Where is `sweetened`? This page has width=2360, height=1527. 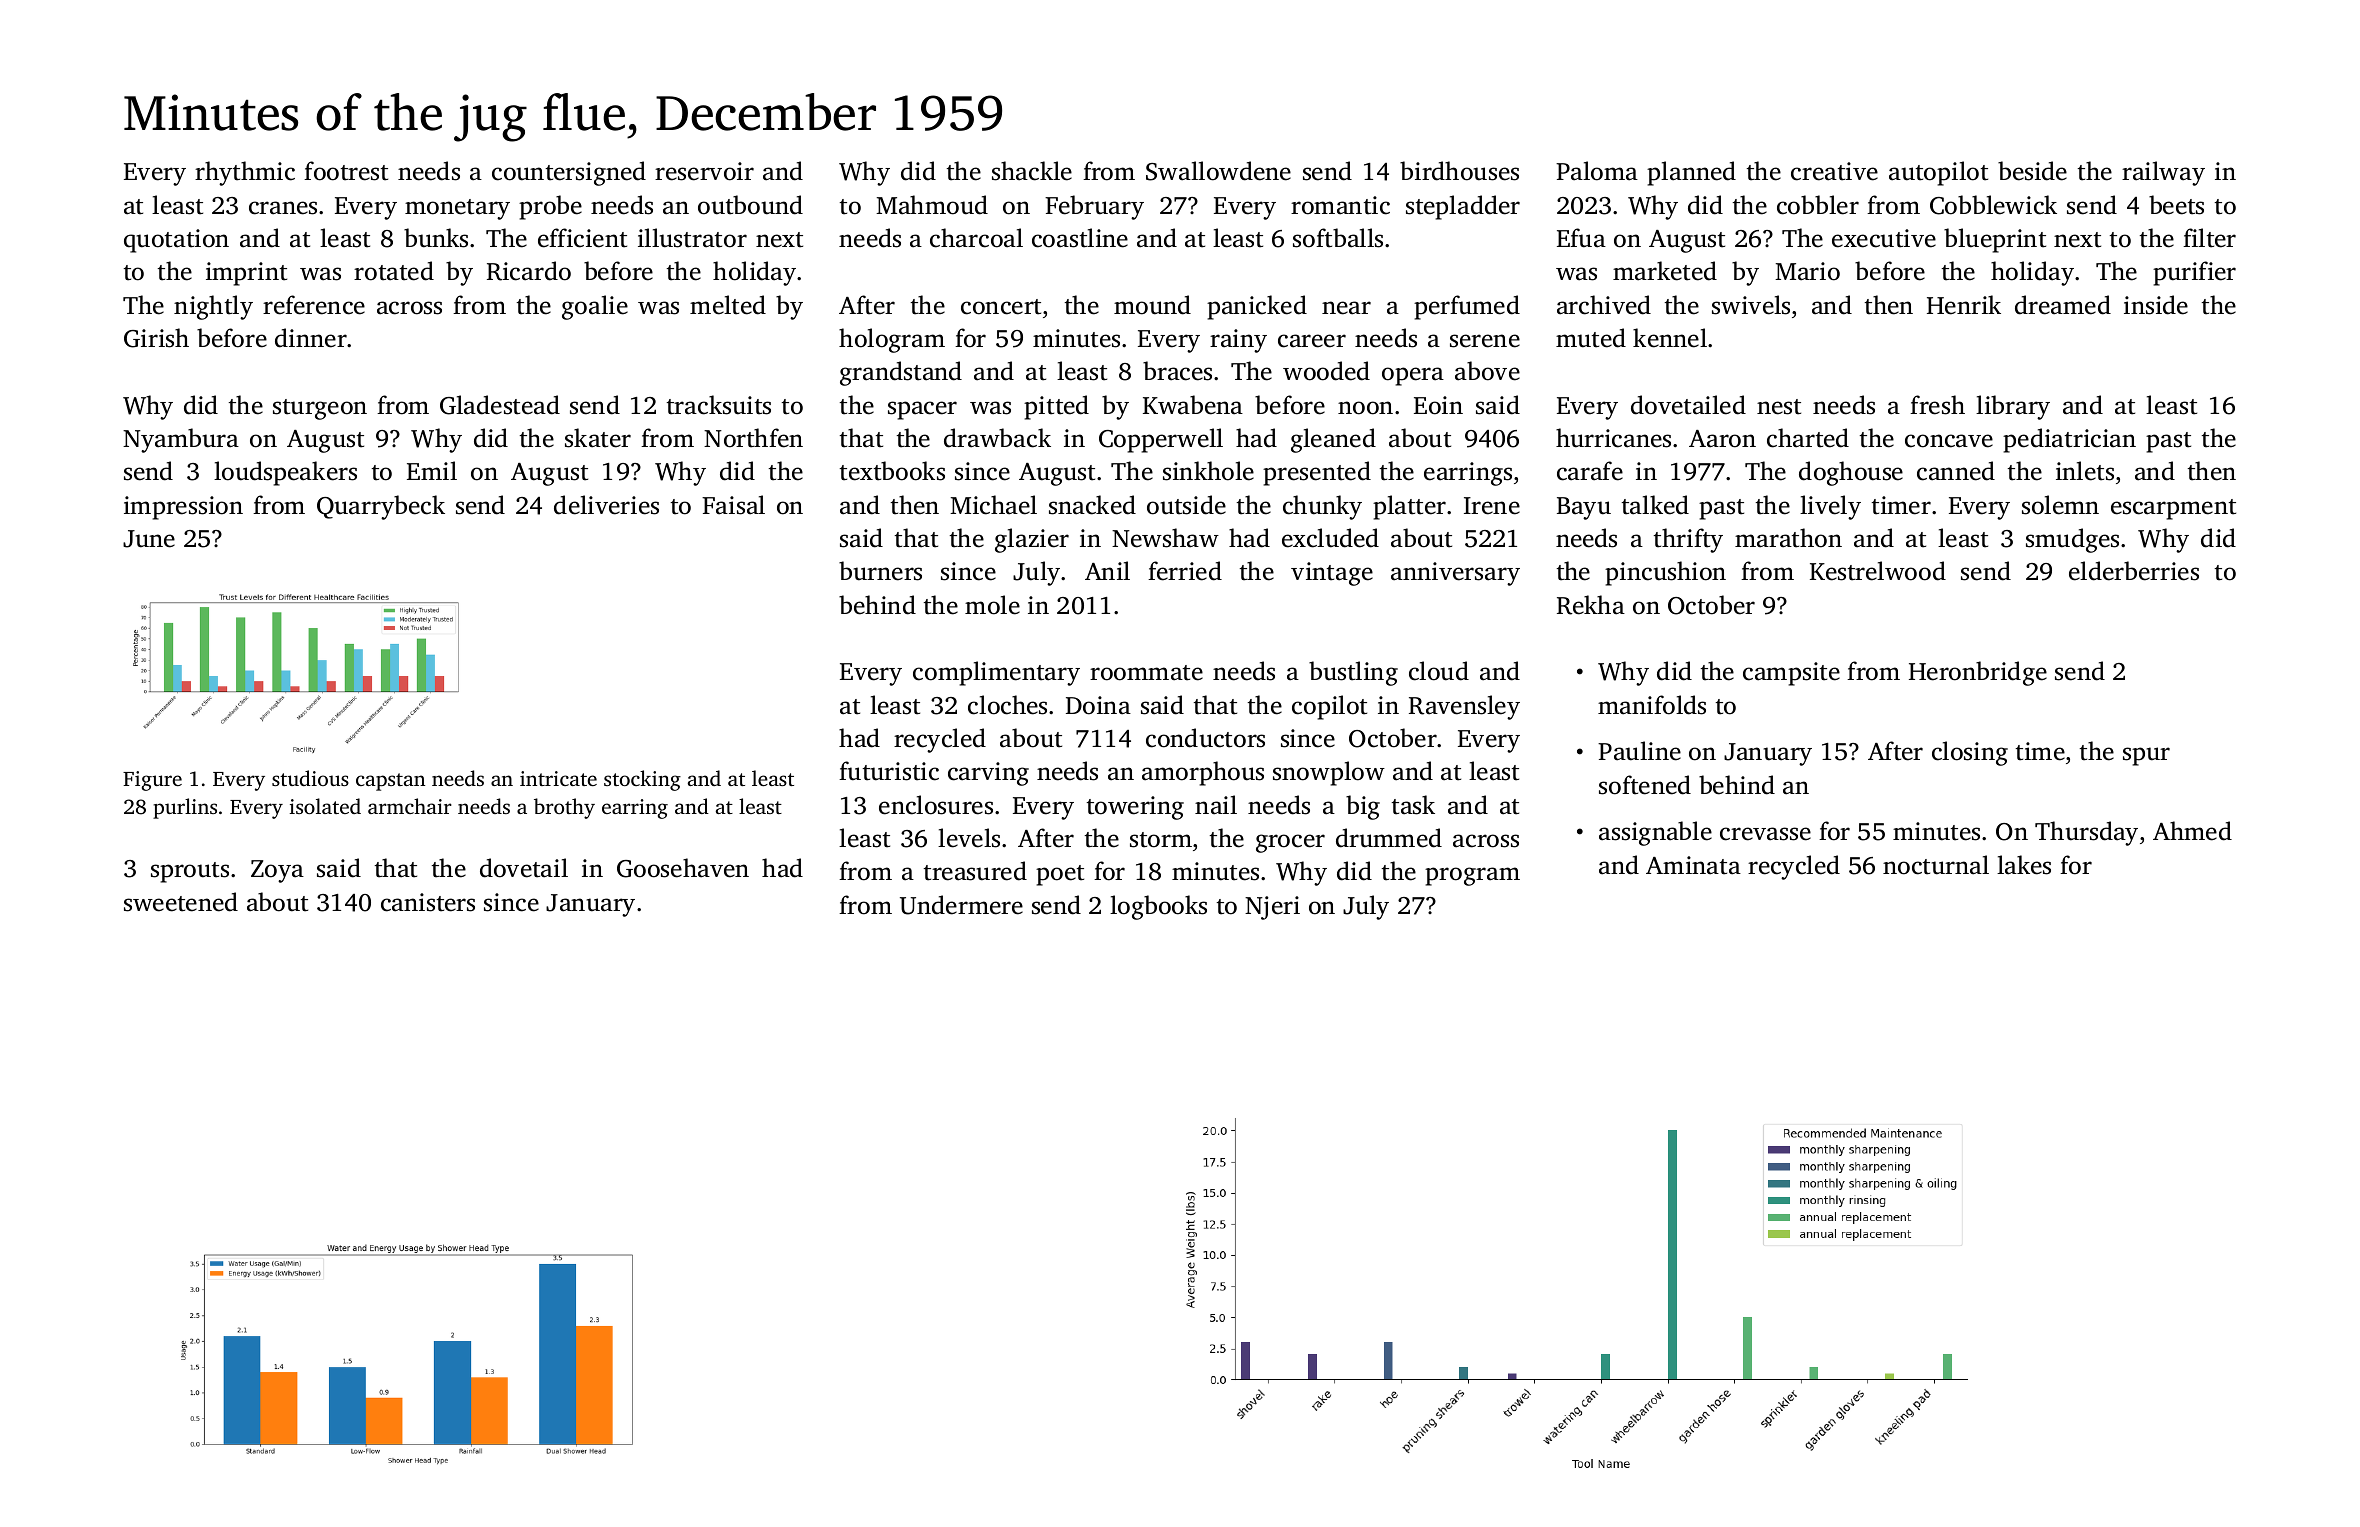
sweetened is located at coordinates (181, 902).
